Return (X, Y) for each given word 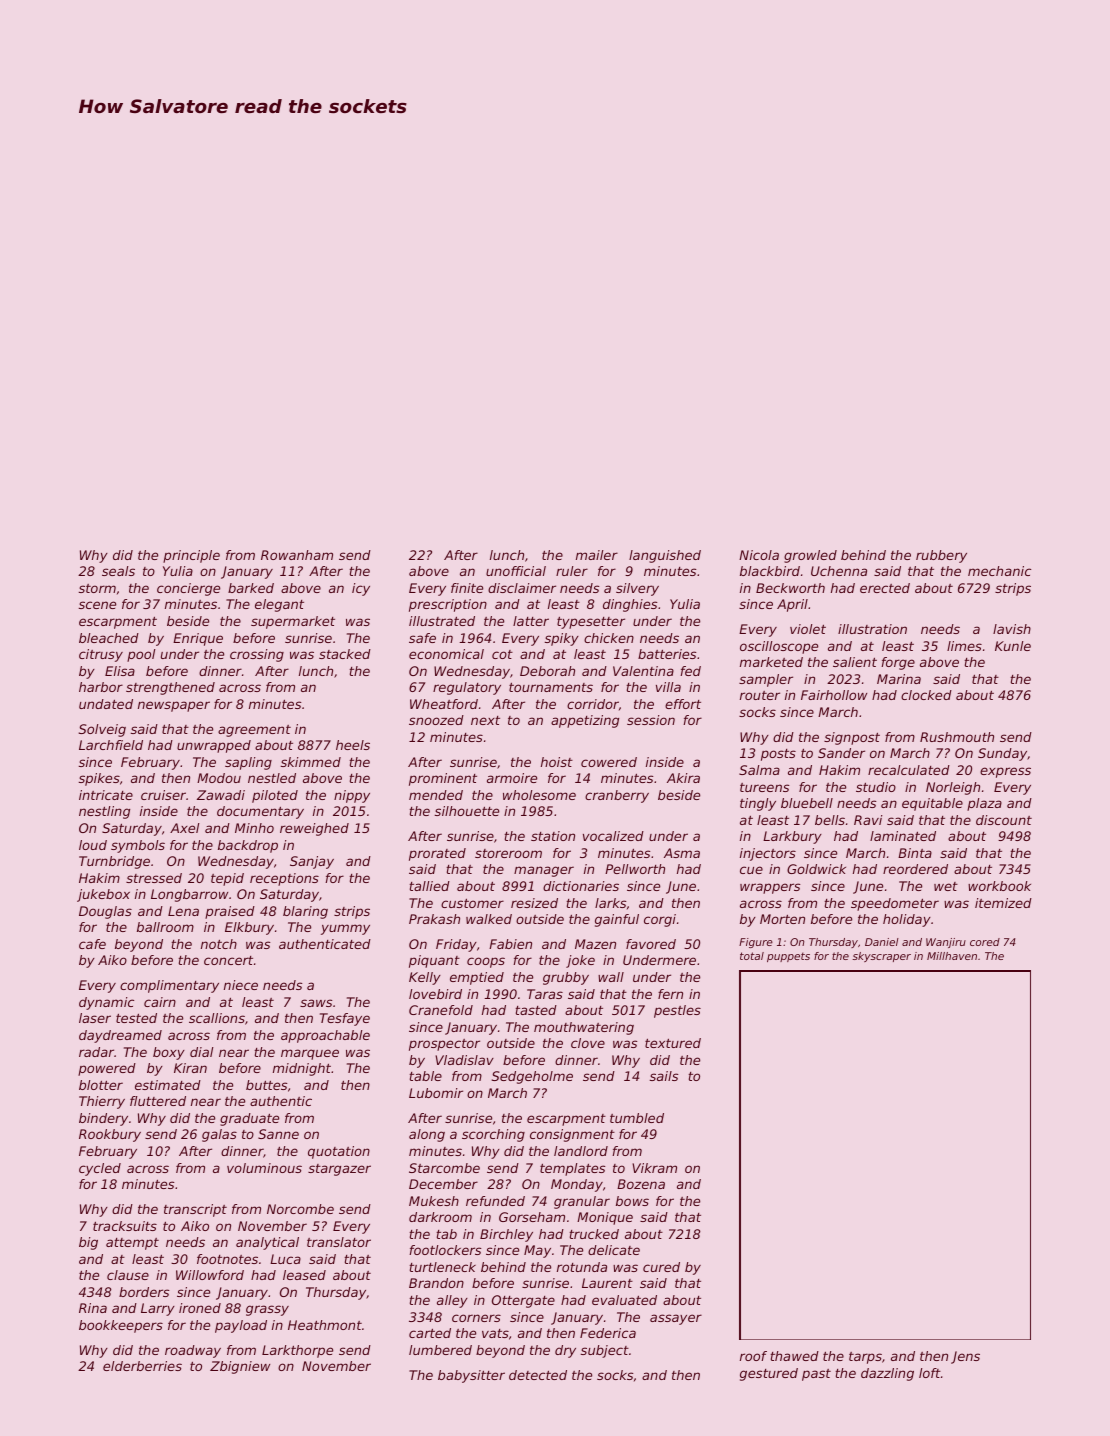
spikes (99, 779)
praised (230, 912)
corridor (593, 704)
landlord (581, 1151)
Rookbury (110, 1135)
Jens (965, 1357)
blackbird (770, 571)
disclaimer (522, 588)
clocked (926, 695)
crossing (257, 655)
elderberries (142, 1366)
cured (661, 1267)
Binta (915, 853)
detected (538, 1375)
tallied (430, 886)
